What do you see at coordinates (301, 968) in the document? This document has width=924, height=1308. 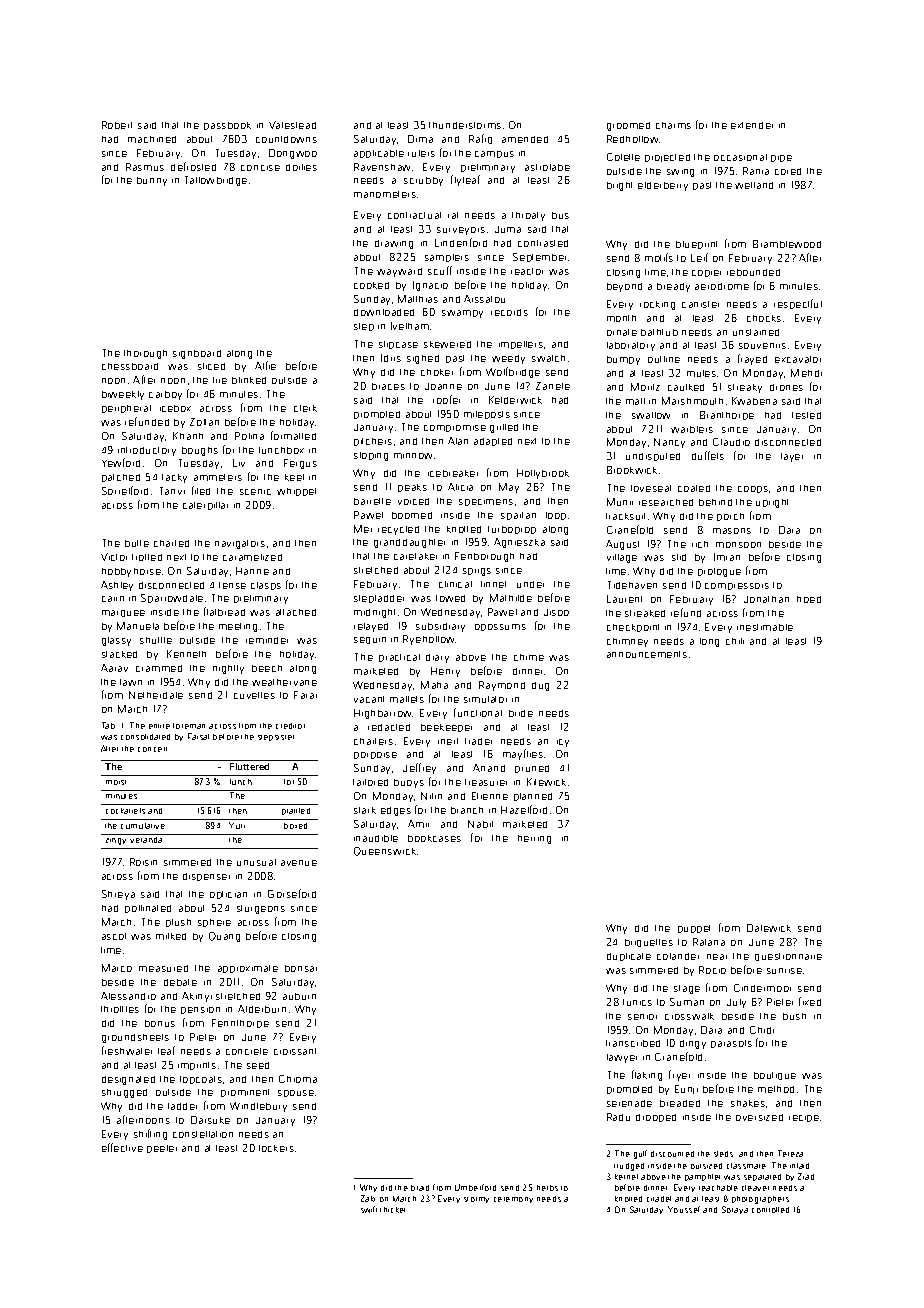 I see `bonsai` at bounding box center [301, 968].
